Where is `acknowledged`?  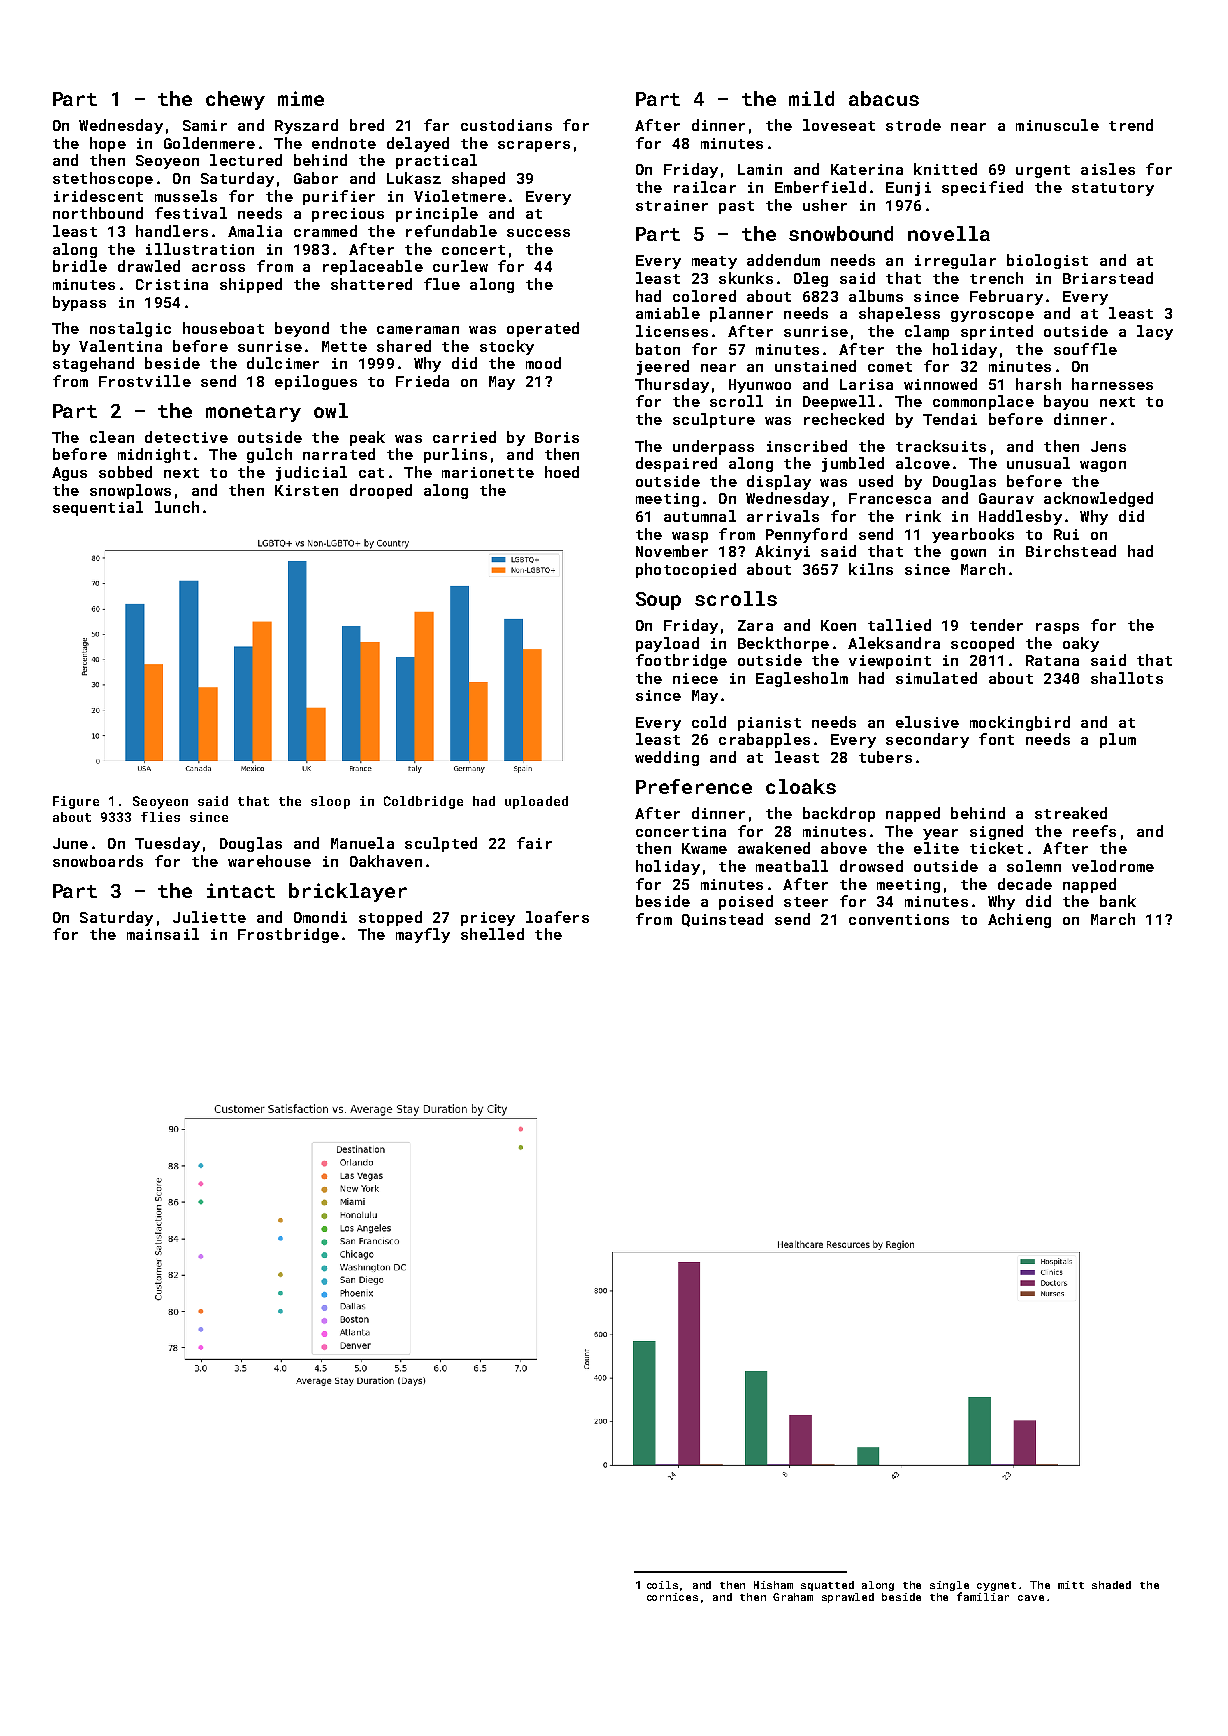
acknowledged is located at coordinates (1098, 499).
